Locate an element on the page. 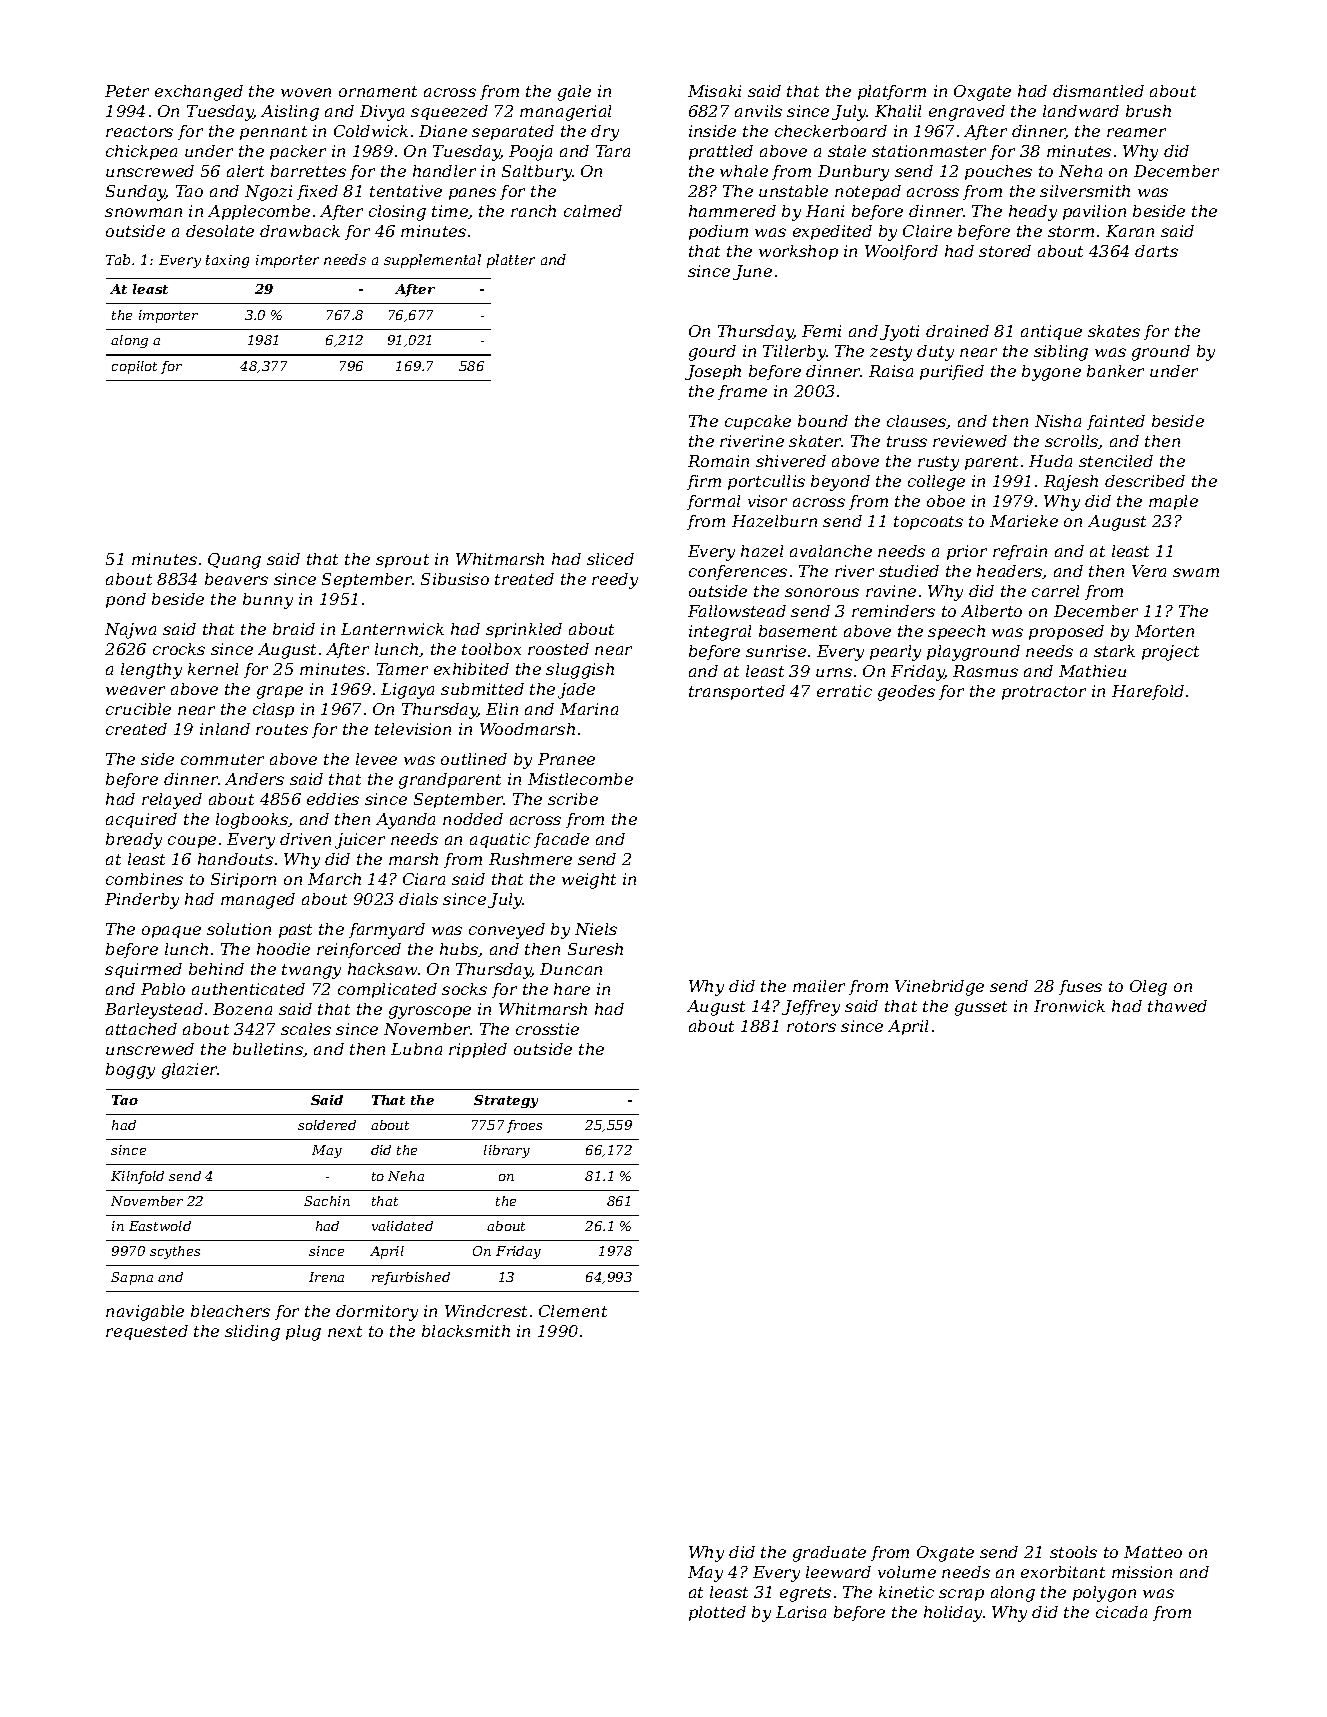 This image has width=1327, height=1717. holiday is located at coordinates (953, 1614).
